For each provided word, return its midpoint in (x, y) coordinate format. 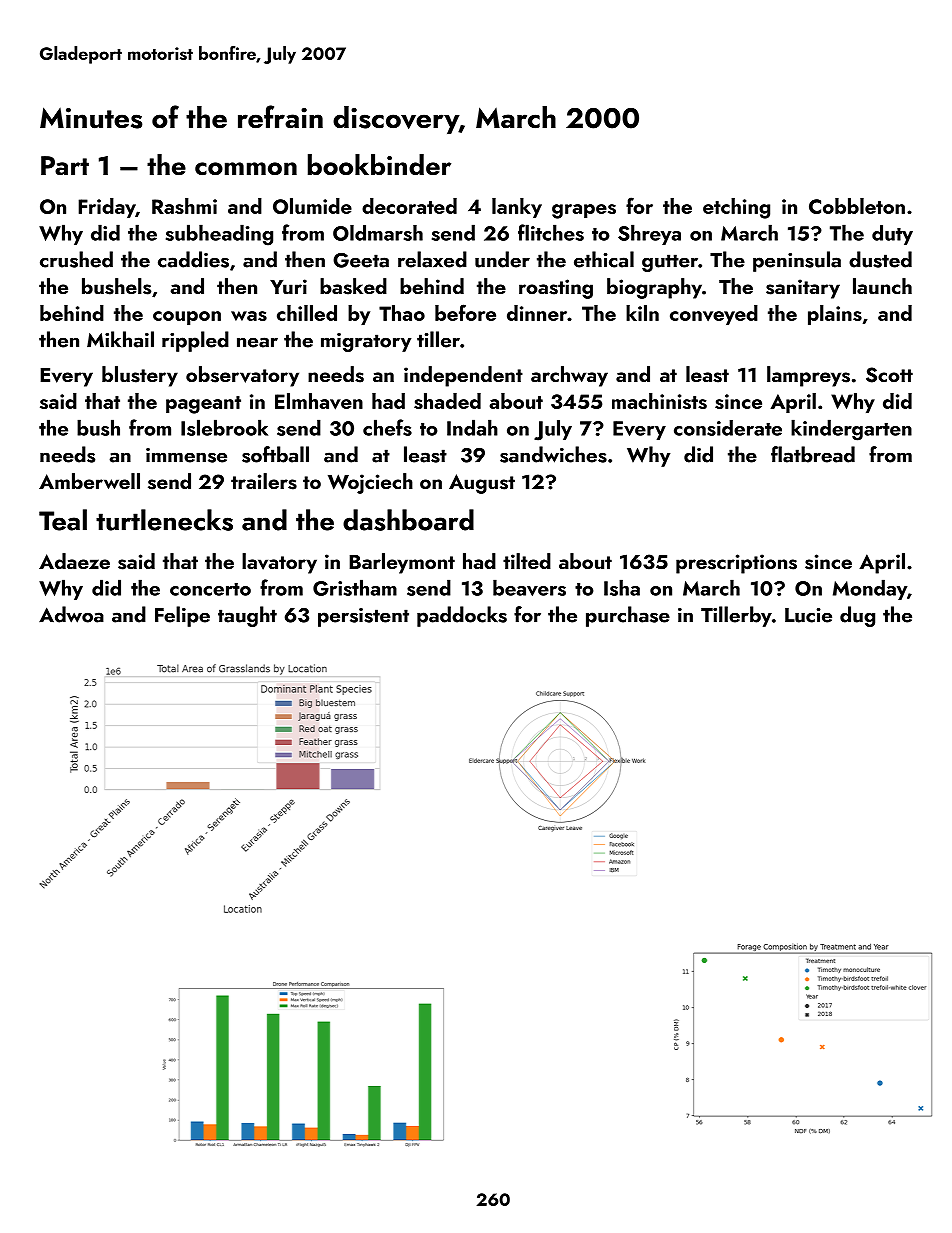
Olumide (312, 206)
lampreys (808, 376)
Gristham (355, 587)
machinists (659, 401)
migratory (366, 342)
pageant (203, 405)
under (502, 259)
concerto (210, 589)
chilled (307, 313)
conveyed (714, 315)
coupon (187, 318)
